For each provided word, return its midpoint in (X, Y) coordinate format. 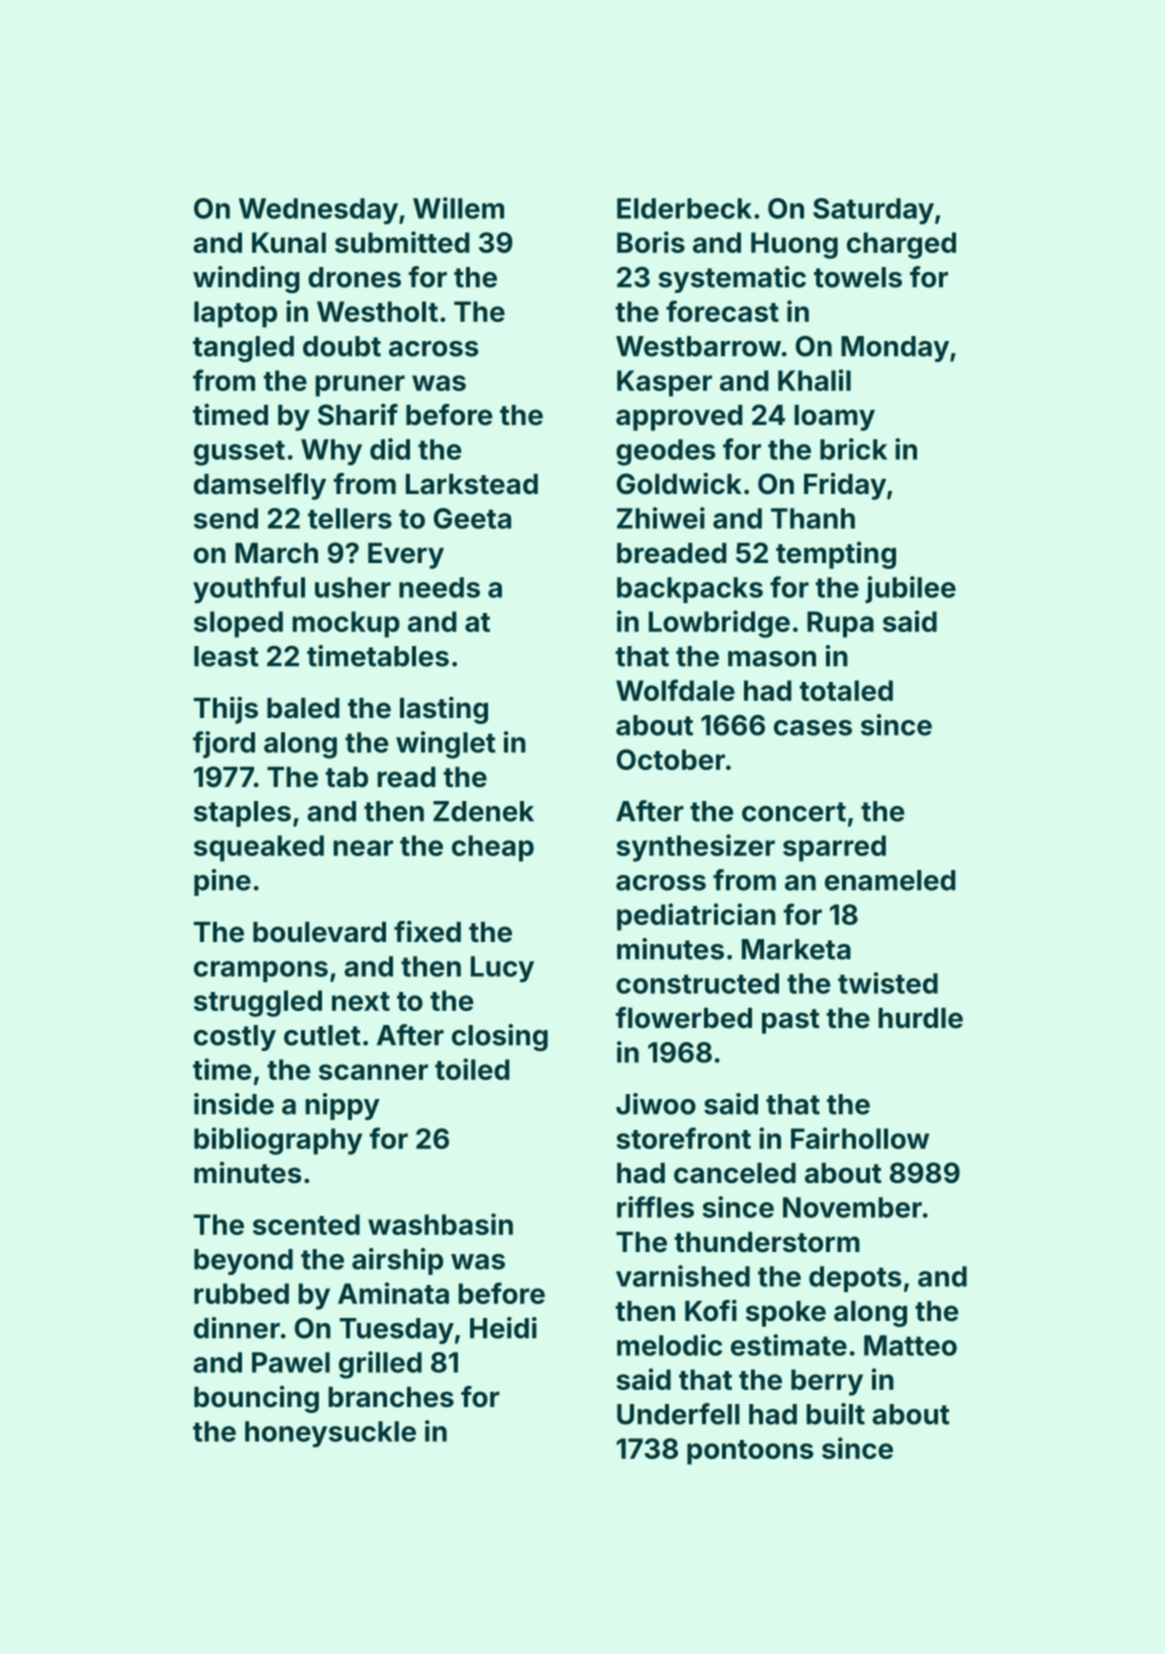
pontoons (750, 1452)
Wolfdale (675, 690)
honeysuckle (330, 1434)
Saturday (873, 211)
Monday (895, 349)
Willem (458, 208)
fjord (224, 744)
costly (235, 1038)
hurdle (920, 1018)
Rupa (840, 624)
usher (353, 587)
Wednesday (318, 211)
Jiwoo (656, 1104)
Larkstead (472, 484)
